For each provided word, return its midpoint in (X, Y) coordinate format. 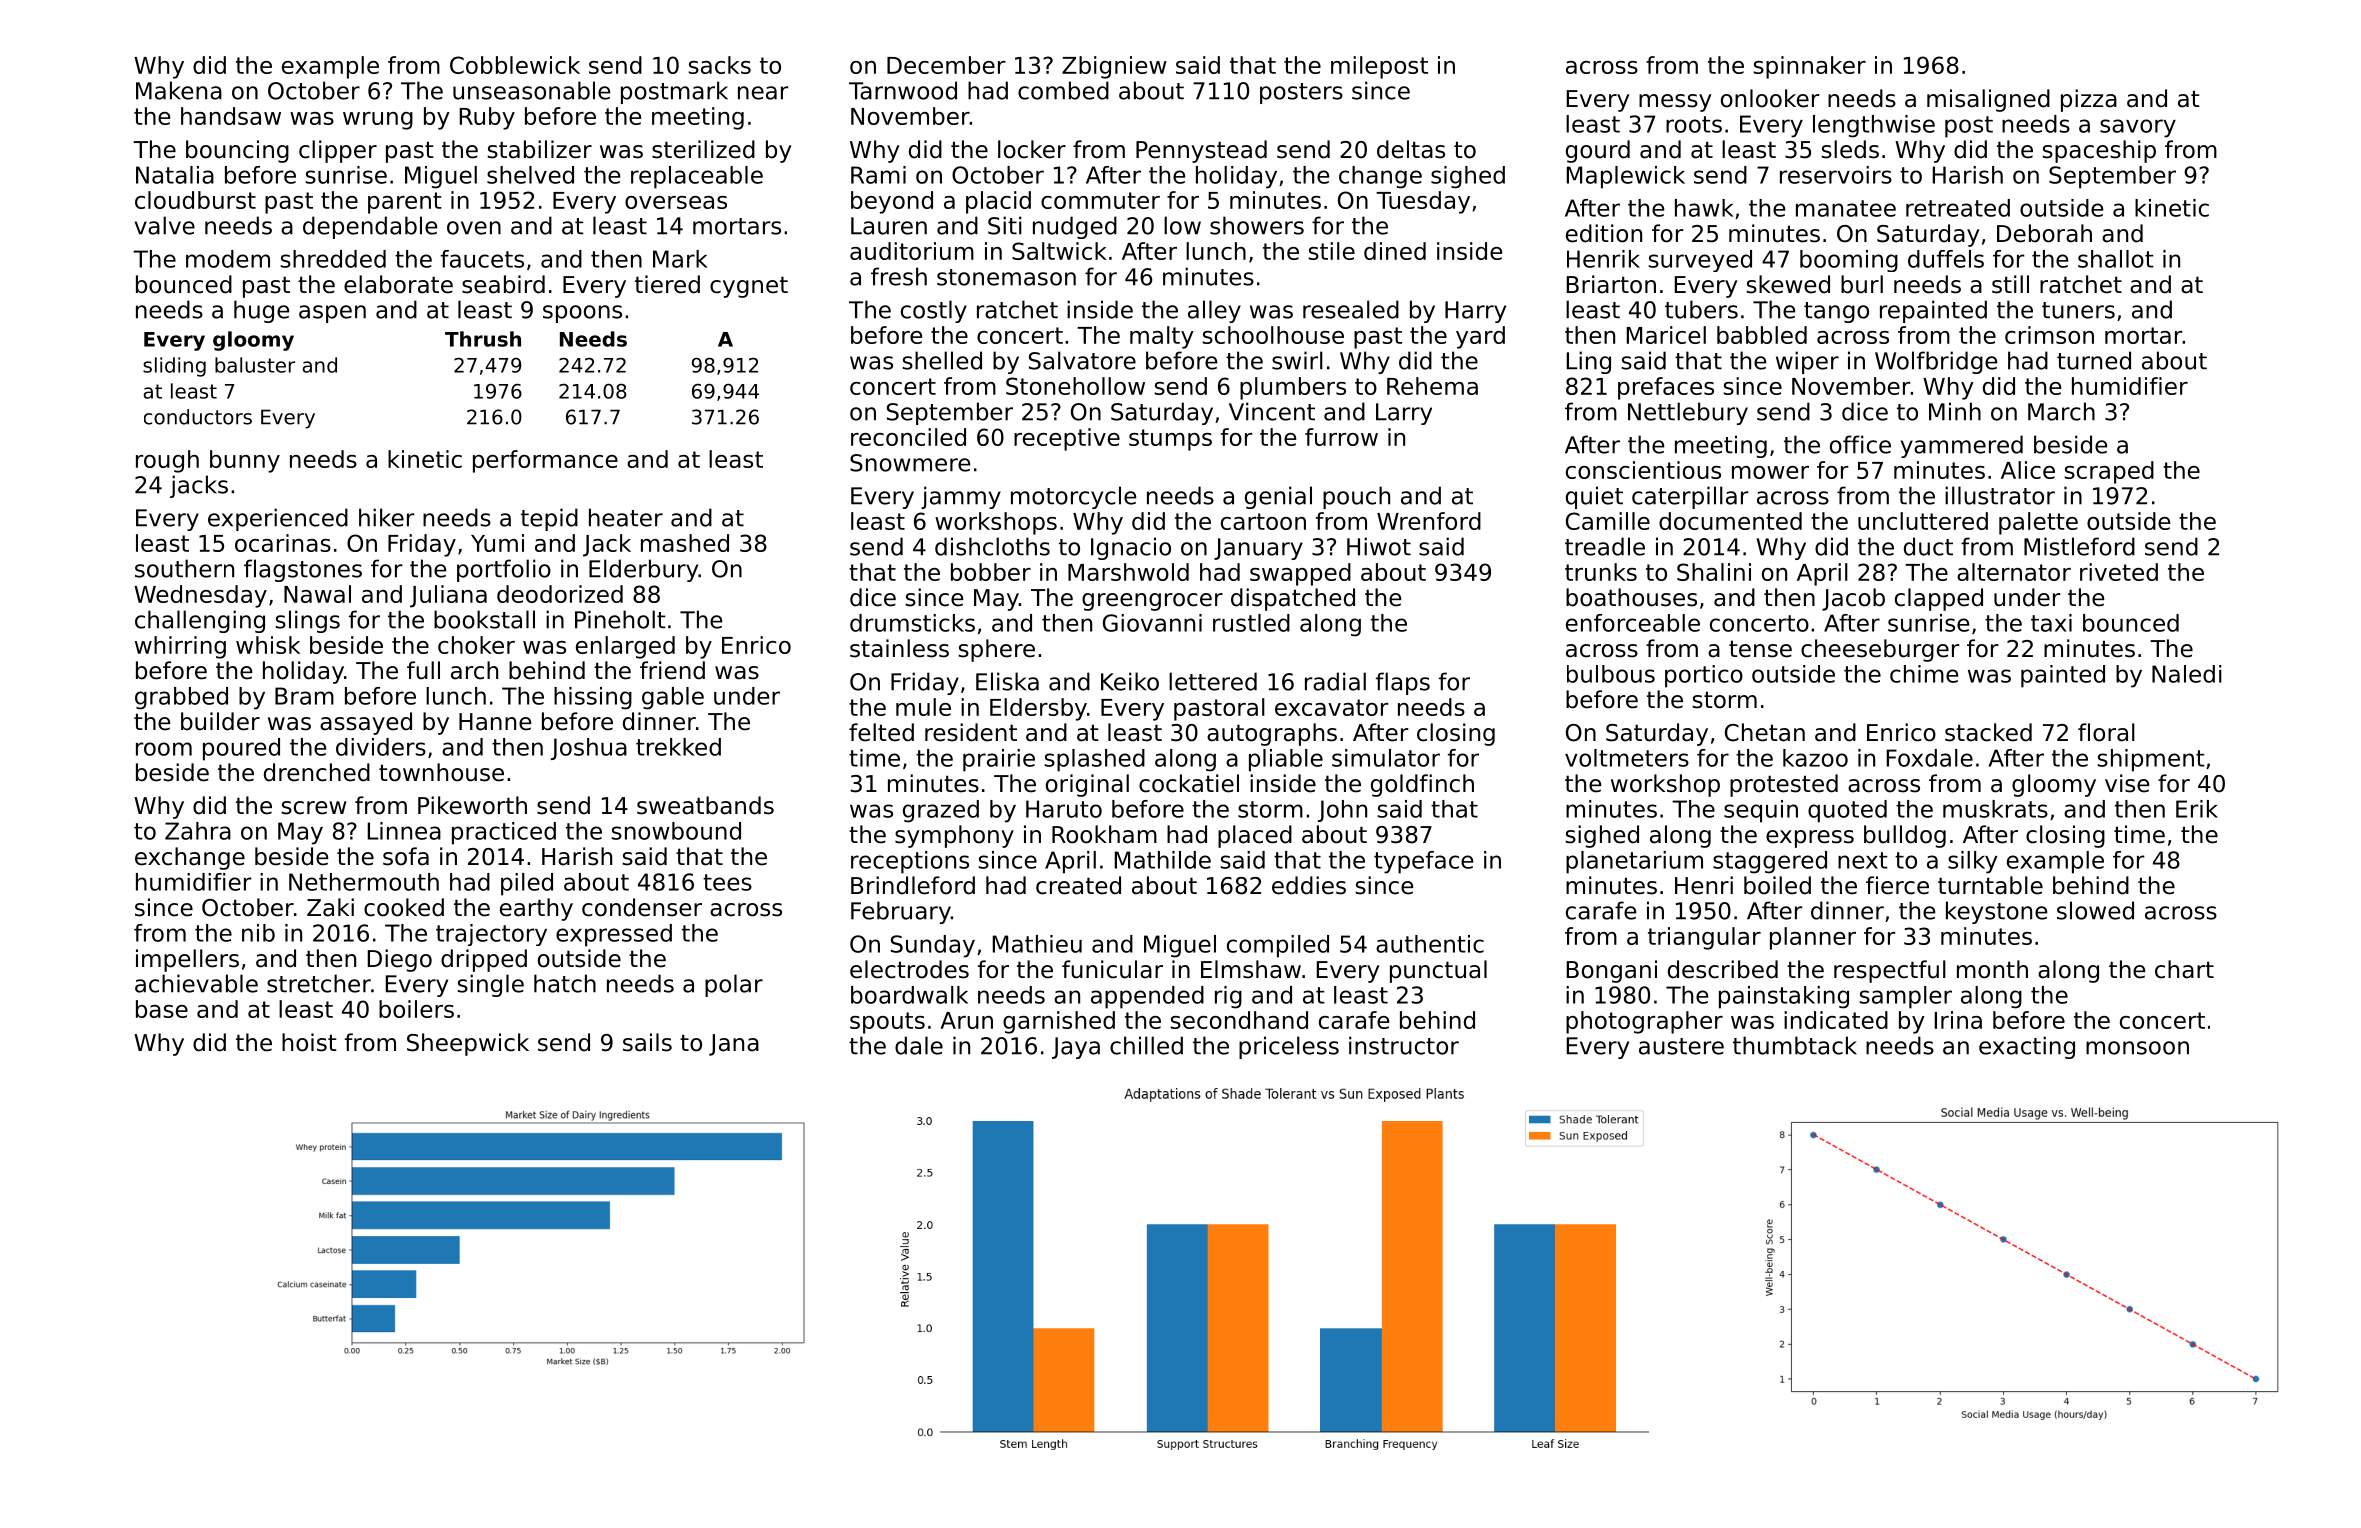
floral (2106, 732)
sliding (174, 367)
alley (1214, 311)
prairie (999, 760)
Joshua (589, 749)
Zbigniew (1114, 67)
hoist (309, 1042)
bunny (245, 461)
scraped (2109, 472)
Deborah (2044, 233)
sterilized (703, 149)
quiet (1594, 497)
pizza (2089, 100)
